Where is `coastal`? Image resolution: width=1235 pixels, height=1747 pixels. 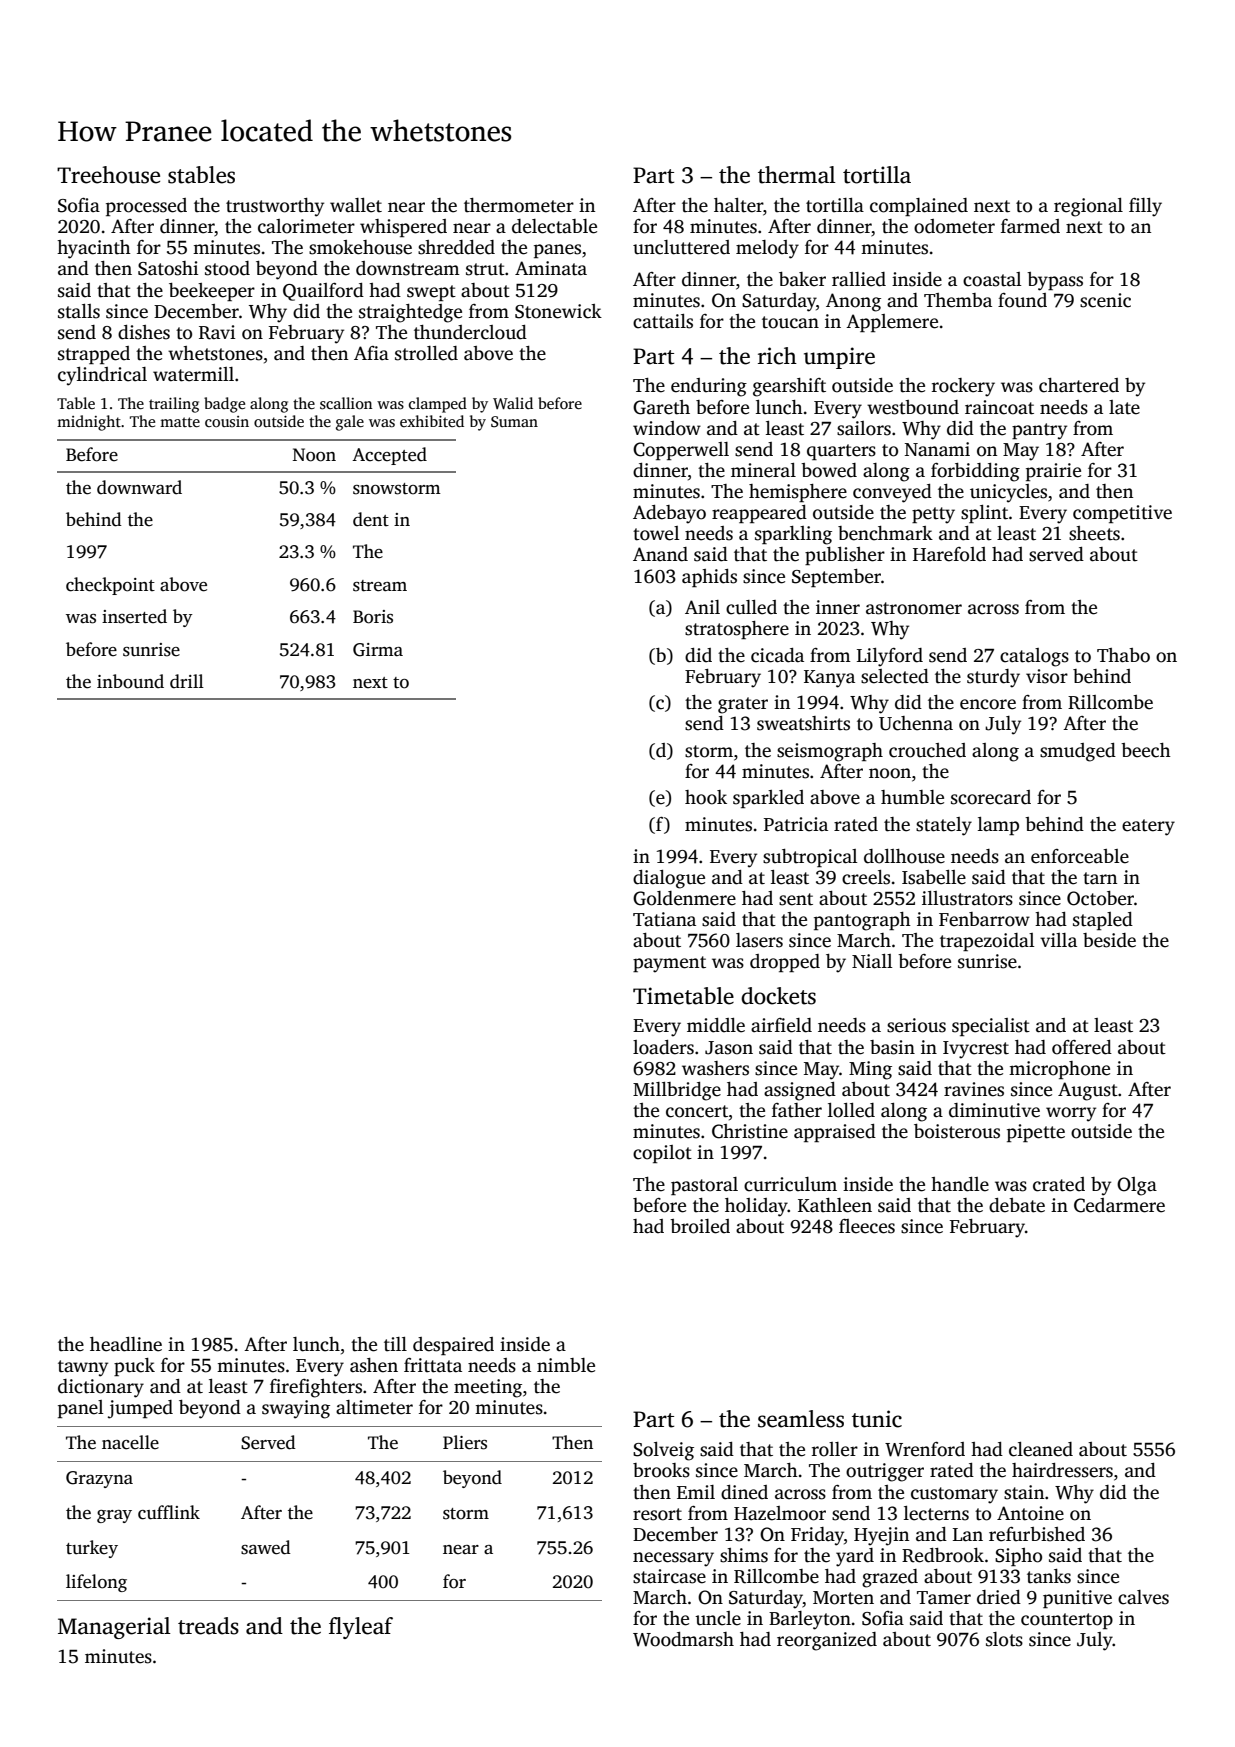 coastal is located at coordinates (992, 279).
